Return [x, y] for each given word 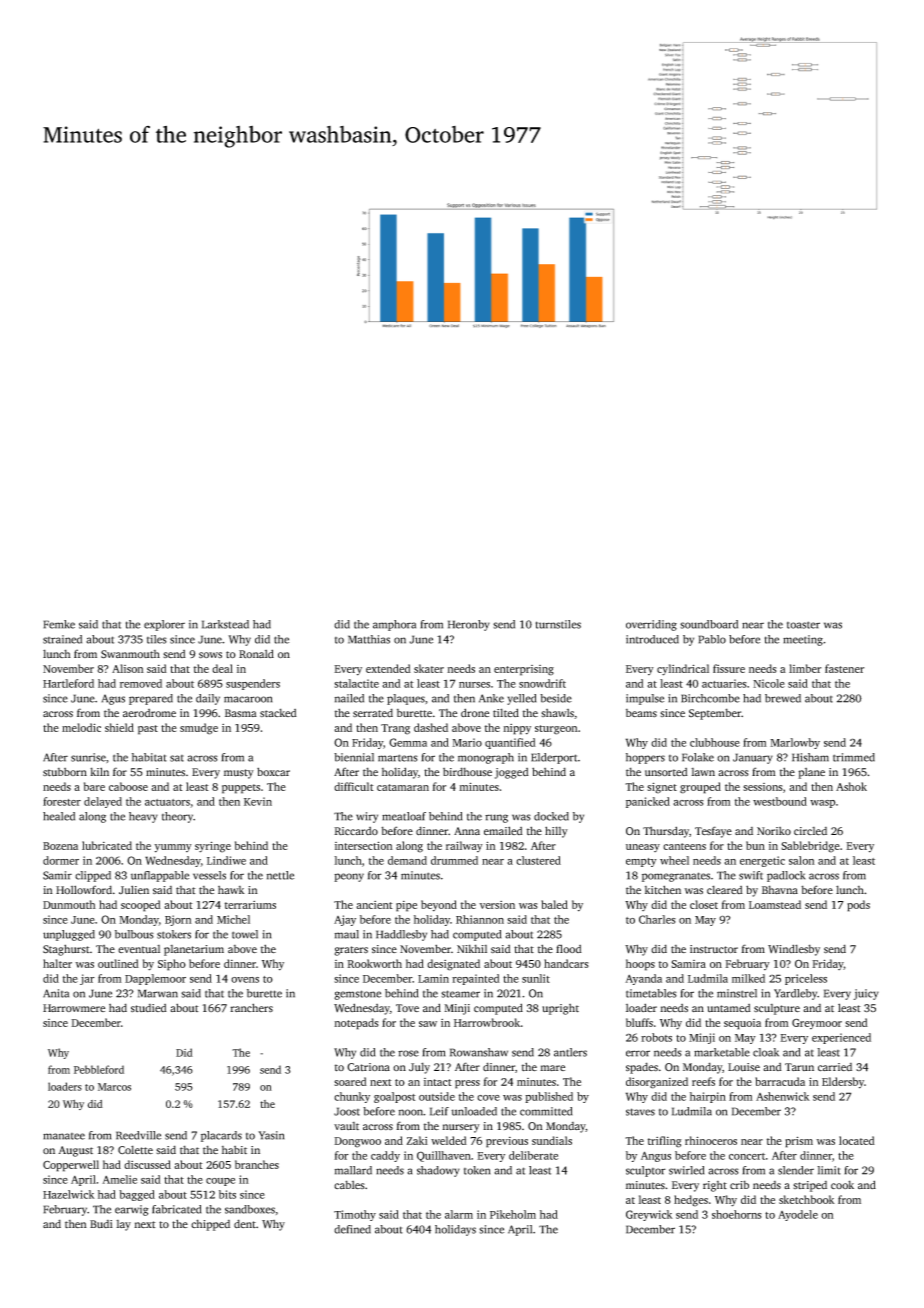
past [148, 730]
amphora [394, 625]
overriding [651, 625]
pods [858, 906]
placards [221, 1136]
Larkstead [225, 624]
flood [569, 948]
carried [835, 1067]
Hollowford [84, 890]
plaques [406, 699]
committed [546, 1111]
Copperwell [71, 1166]
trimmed [854, 757]
